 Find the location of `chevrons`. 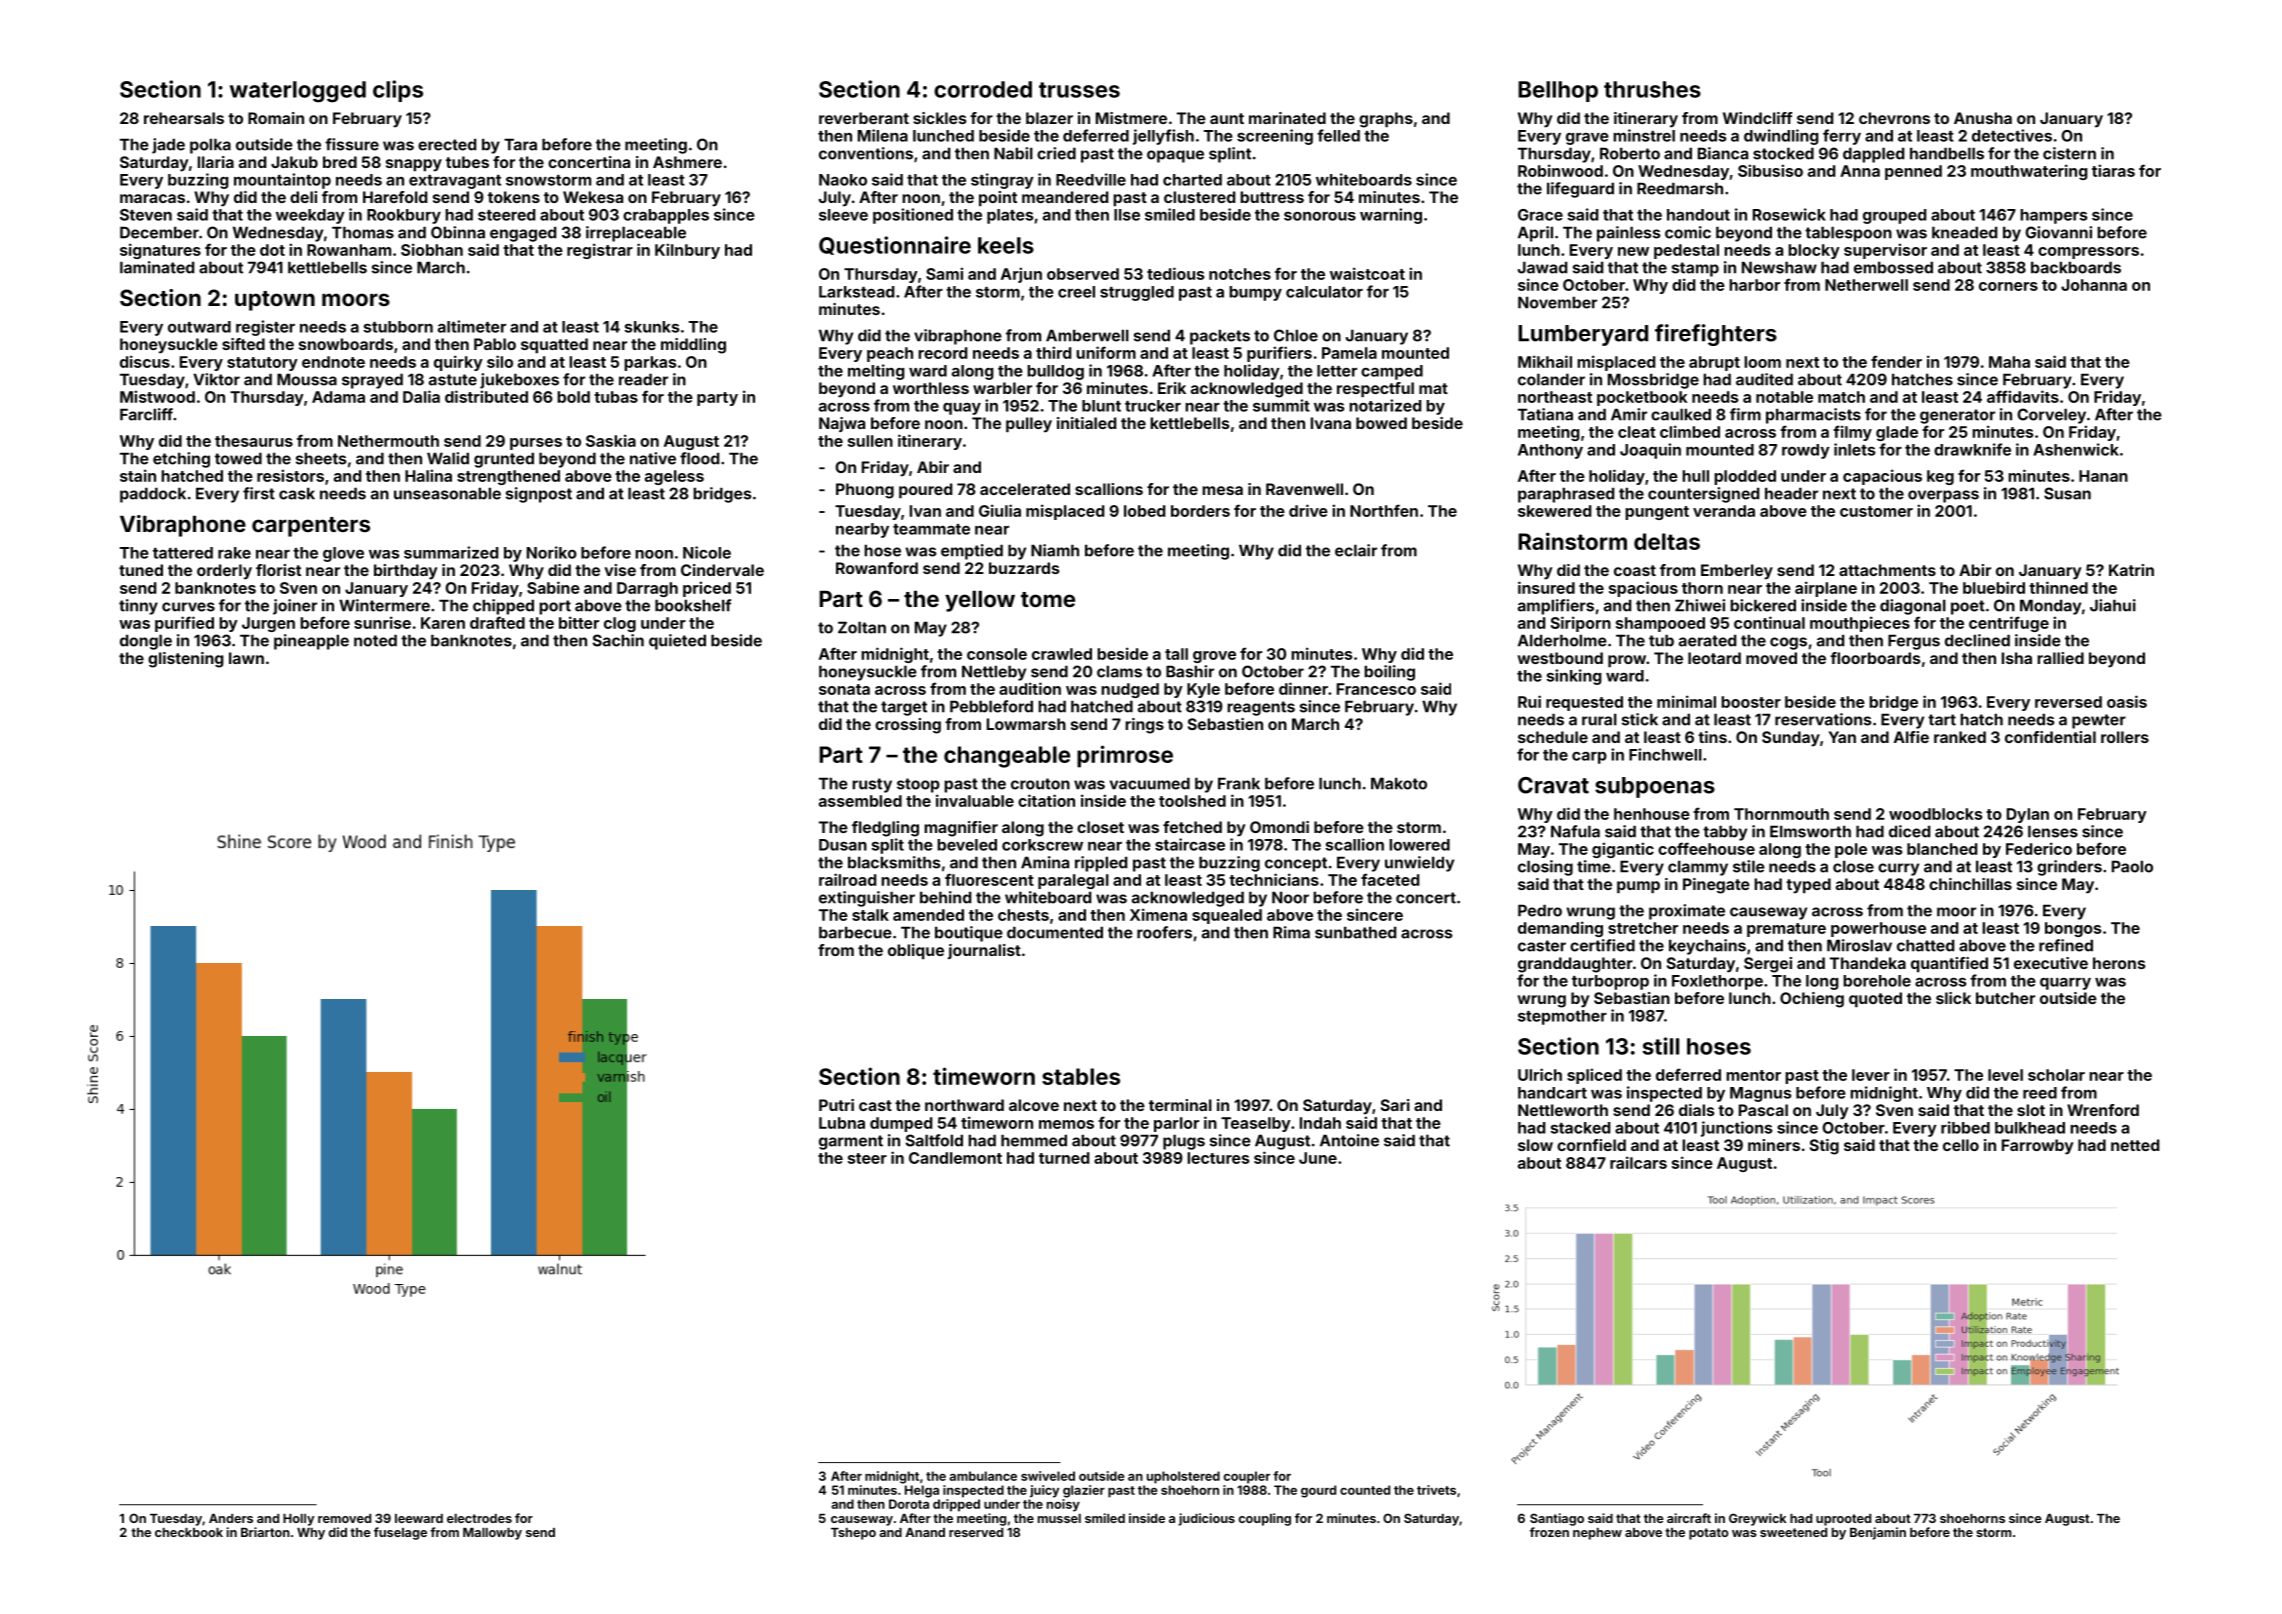

chevrons is located at coordinates (1894, 118).
